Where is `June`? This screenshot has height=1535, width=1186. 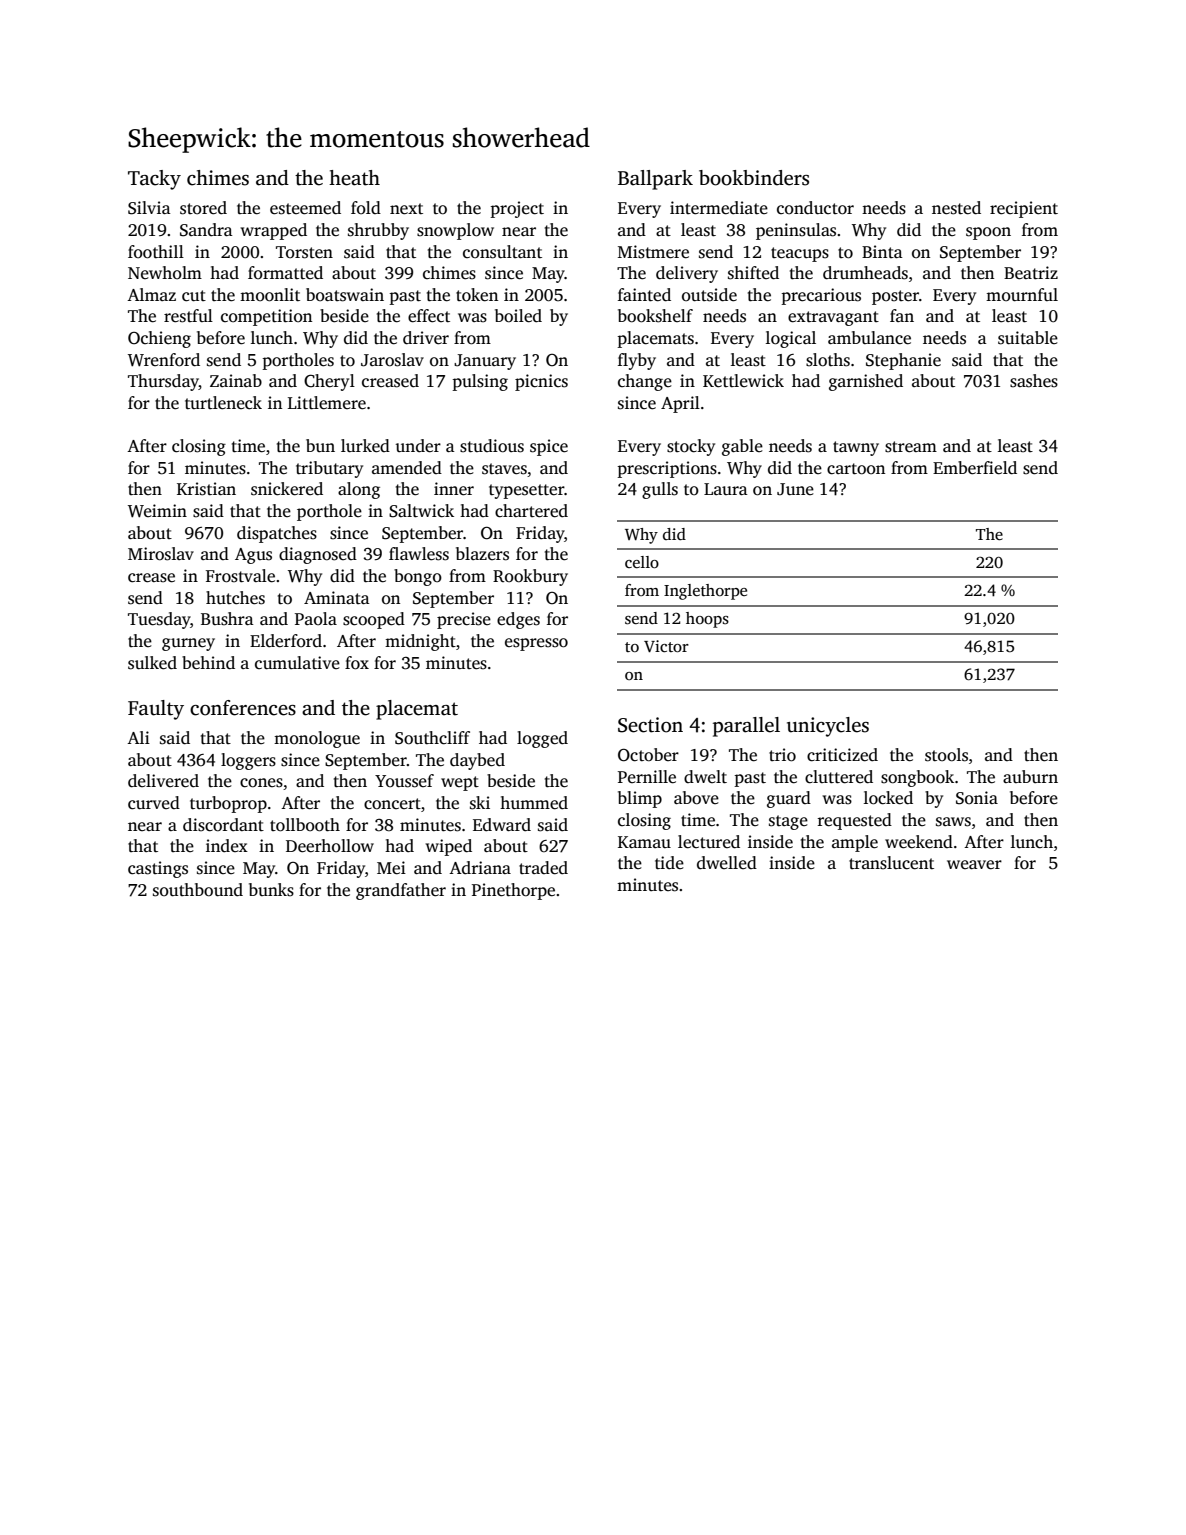 June is located at coordinates (795, 489).
